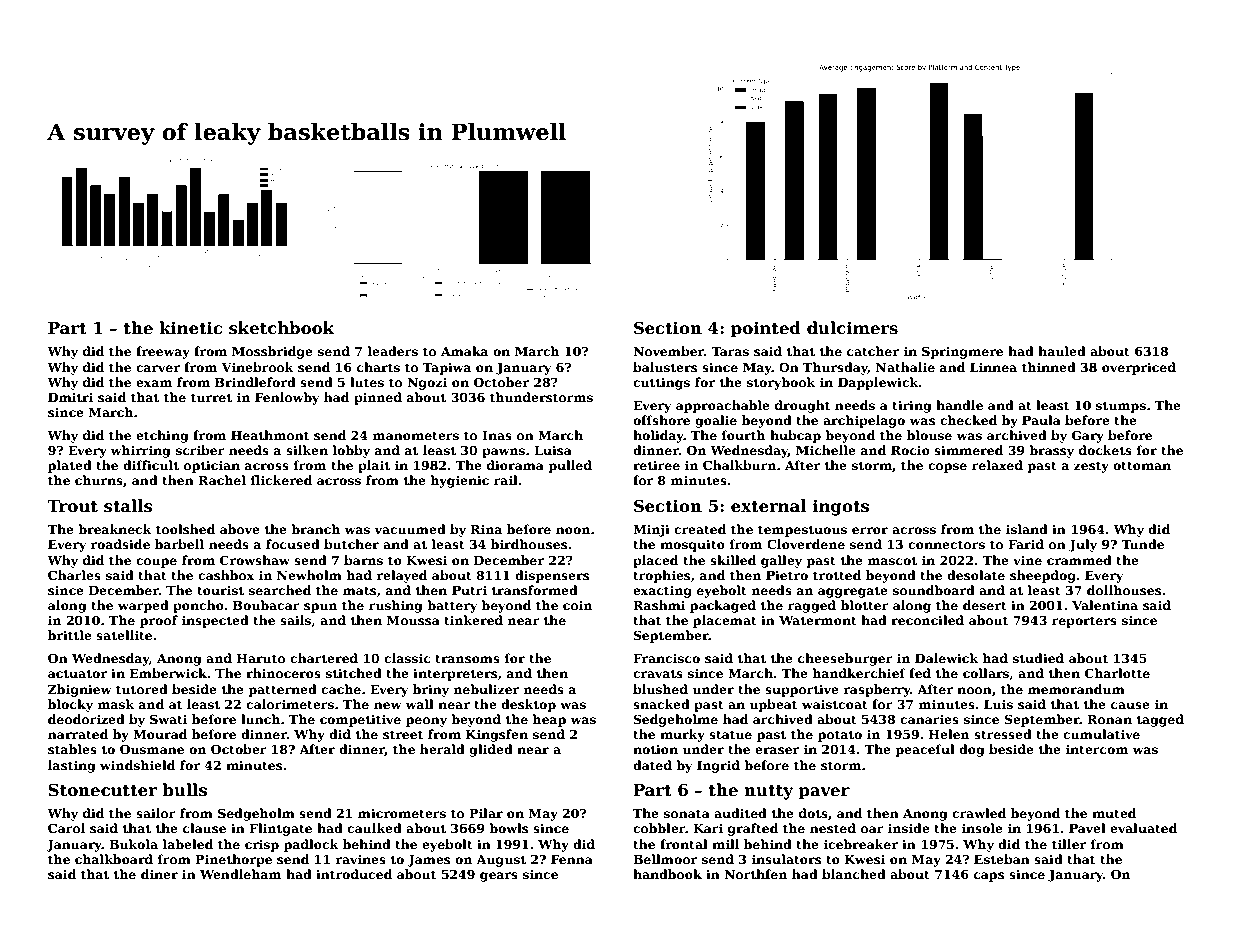 The height and width of the document is (952, 1233). Describe the element at coordinates (1062, 351) in the document. I see `hauled` at that location.
